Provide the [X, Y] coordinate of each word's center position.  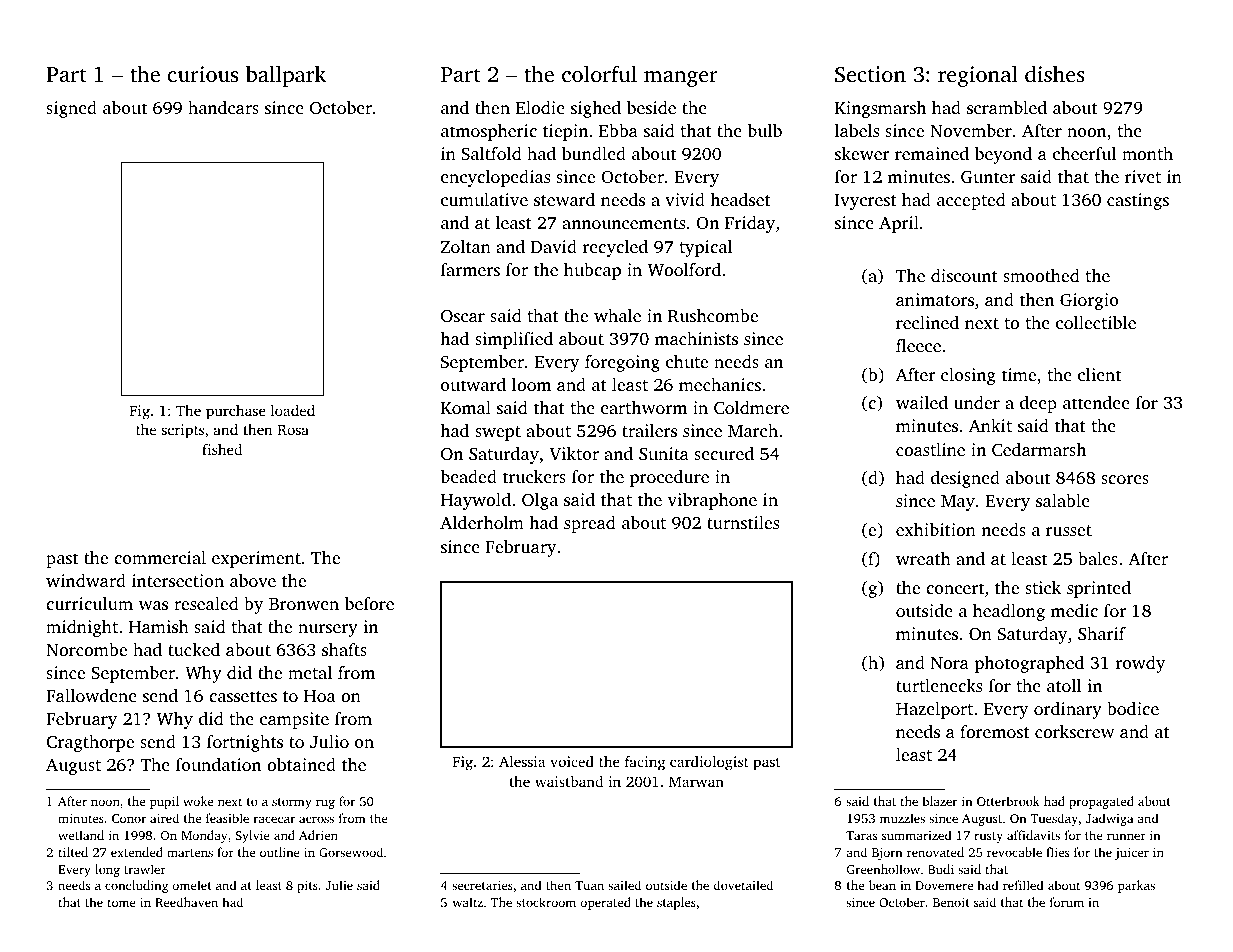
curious [203, 74]
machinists [696, 338]
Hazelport [934, 710]
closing [968, 376]
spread [590, 524]
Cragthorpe [90, 743]
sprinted [1099, 589]
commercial [160, 557]
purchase [236, 412]
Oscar [463, 316]
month [1147, 153]
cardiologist [709, 763]
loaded [293, 410]
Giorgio [1089, 301]
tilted [73, 852]
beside [651, 107]
